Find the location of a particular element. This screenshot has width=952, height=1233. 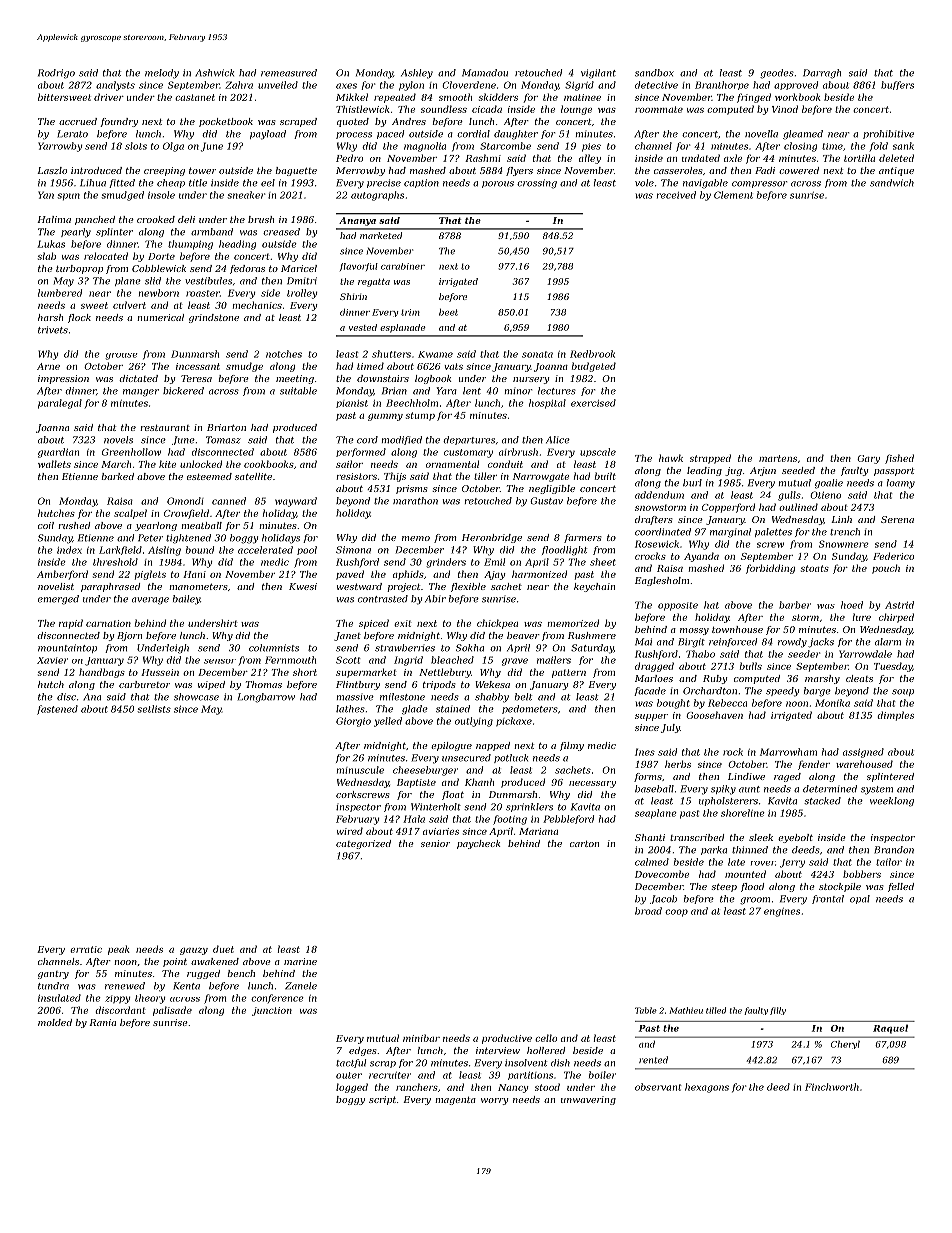

sank is located at coordinates (903, 146).
